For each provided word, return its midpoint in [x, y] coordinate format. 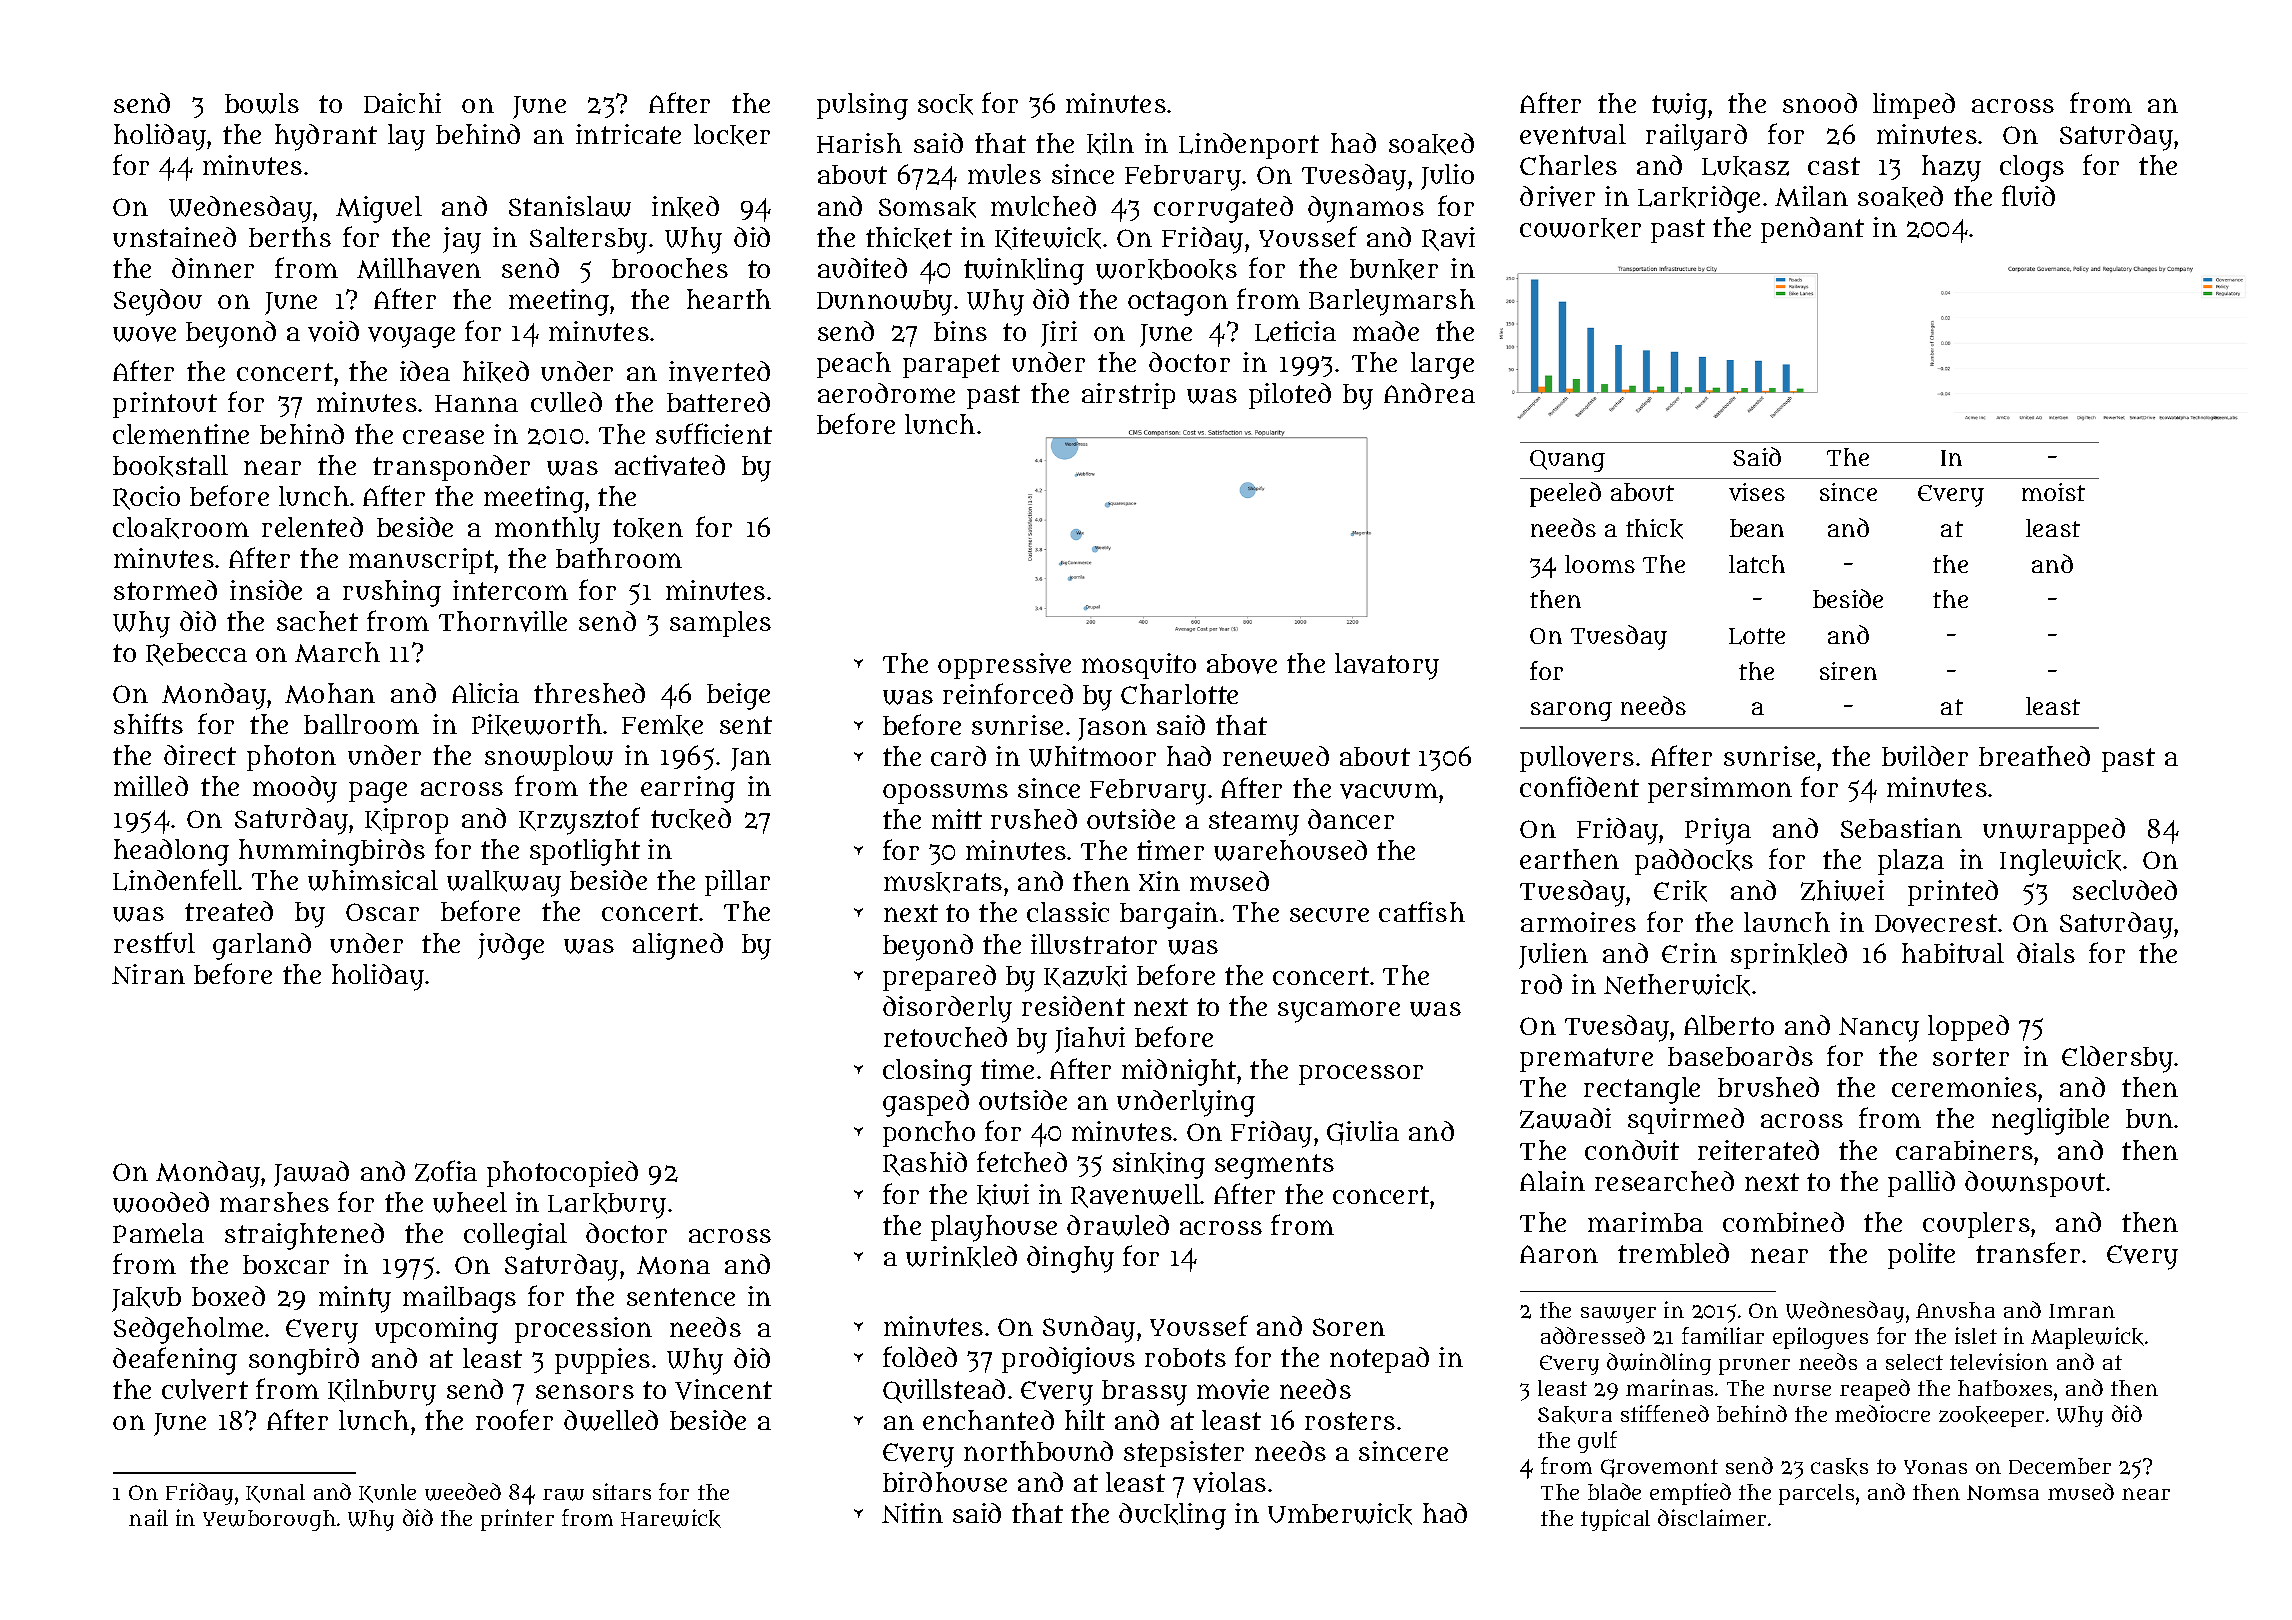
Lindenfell [175, 880]
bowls [262, 103]
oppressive [1004, 666]
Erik [1680, 891]
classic [1068, 912]
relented [312, 527]
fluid [2028, 195]
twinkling [1024, 271]
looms [1600, 564]
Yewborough [269, 1520]
